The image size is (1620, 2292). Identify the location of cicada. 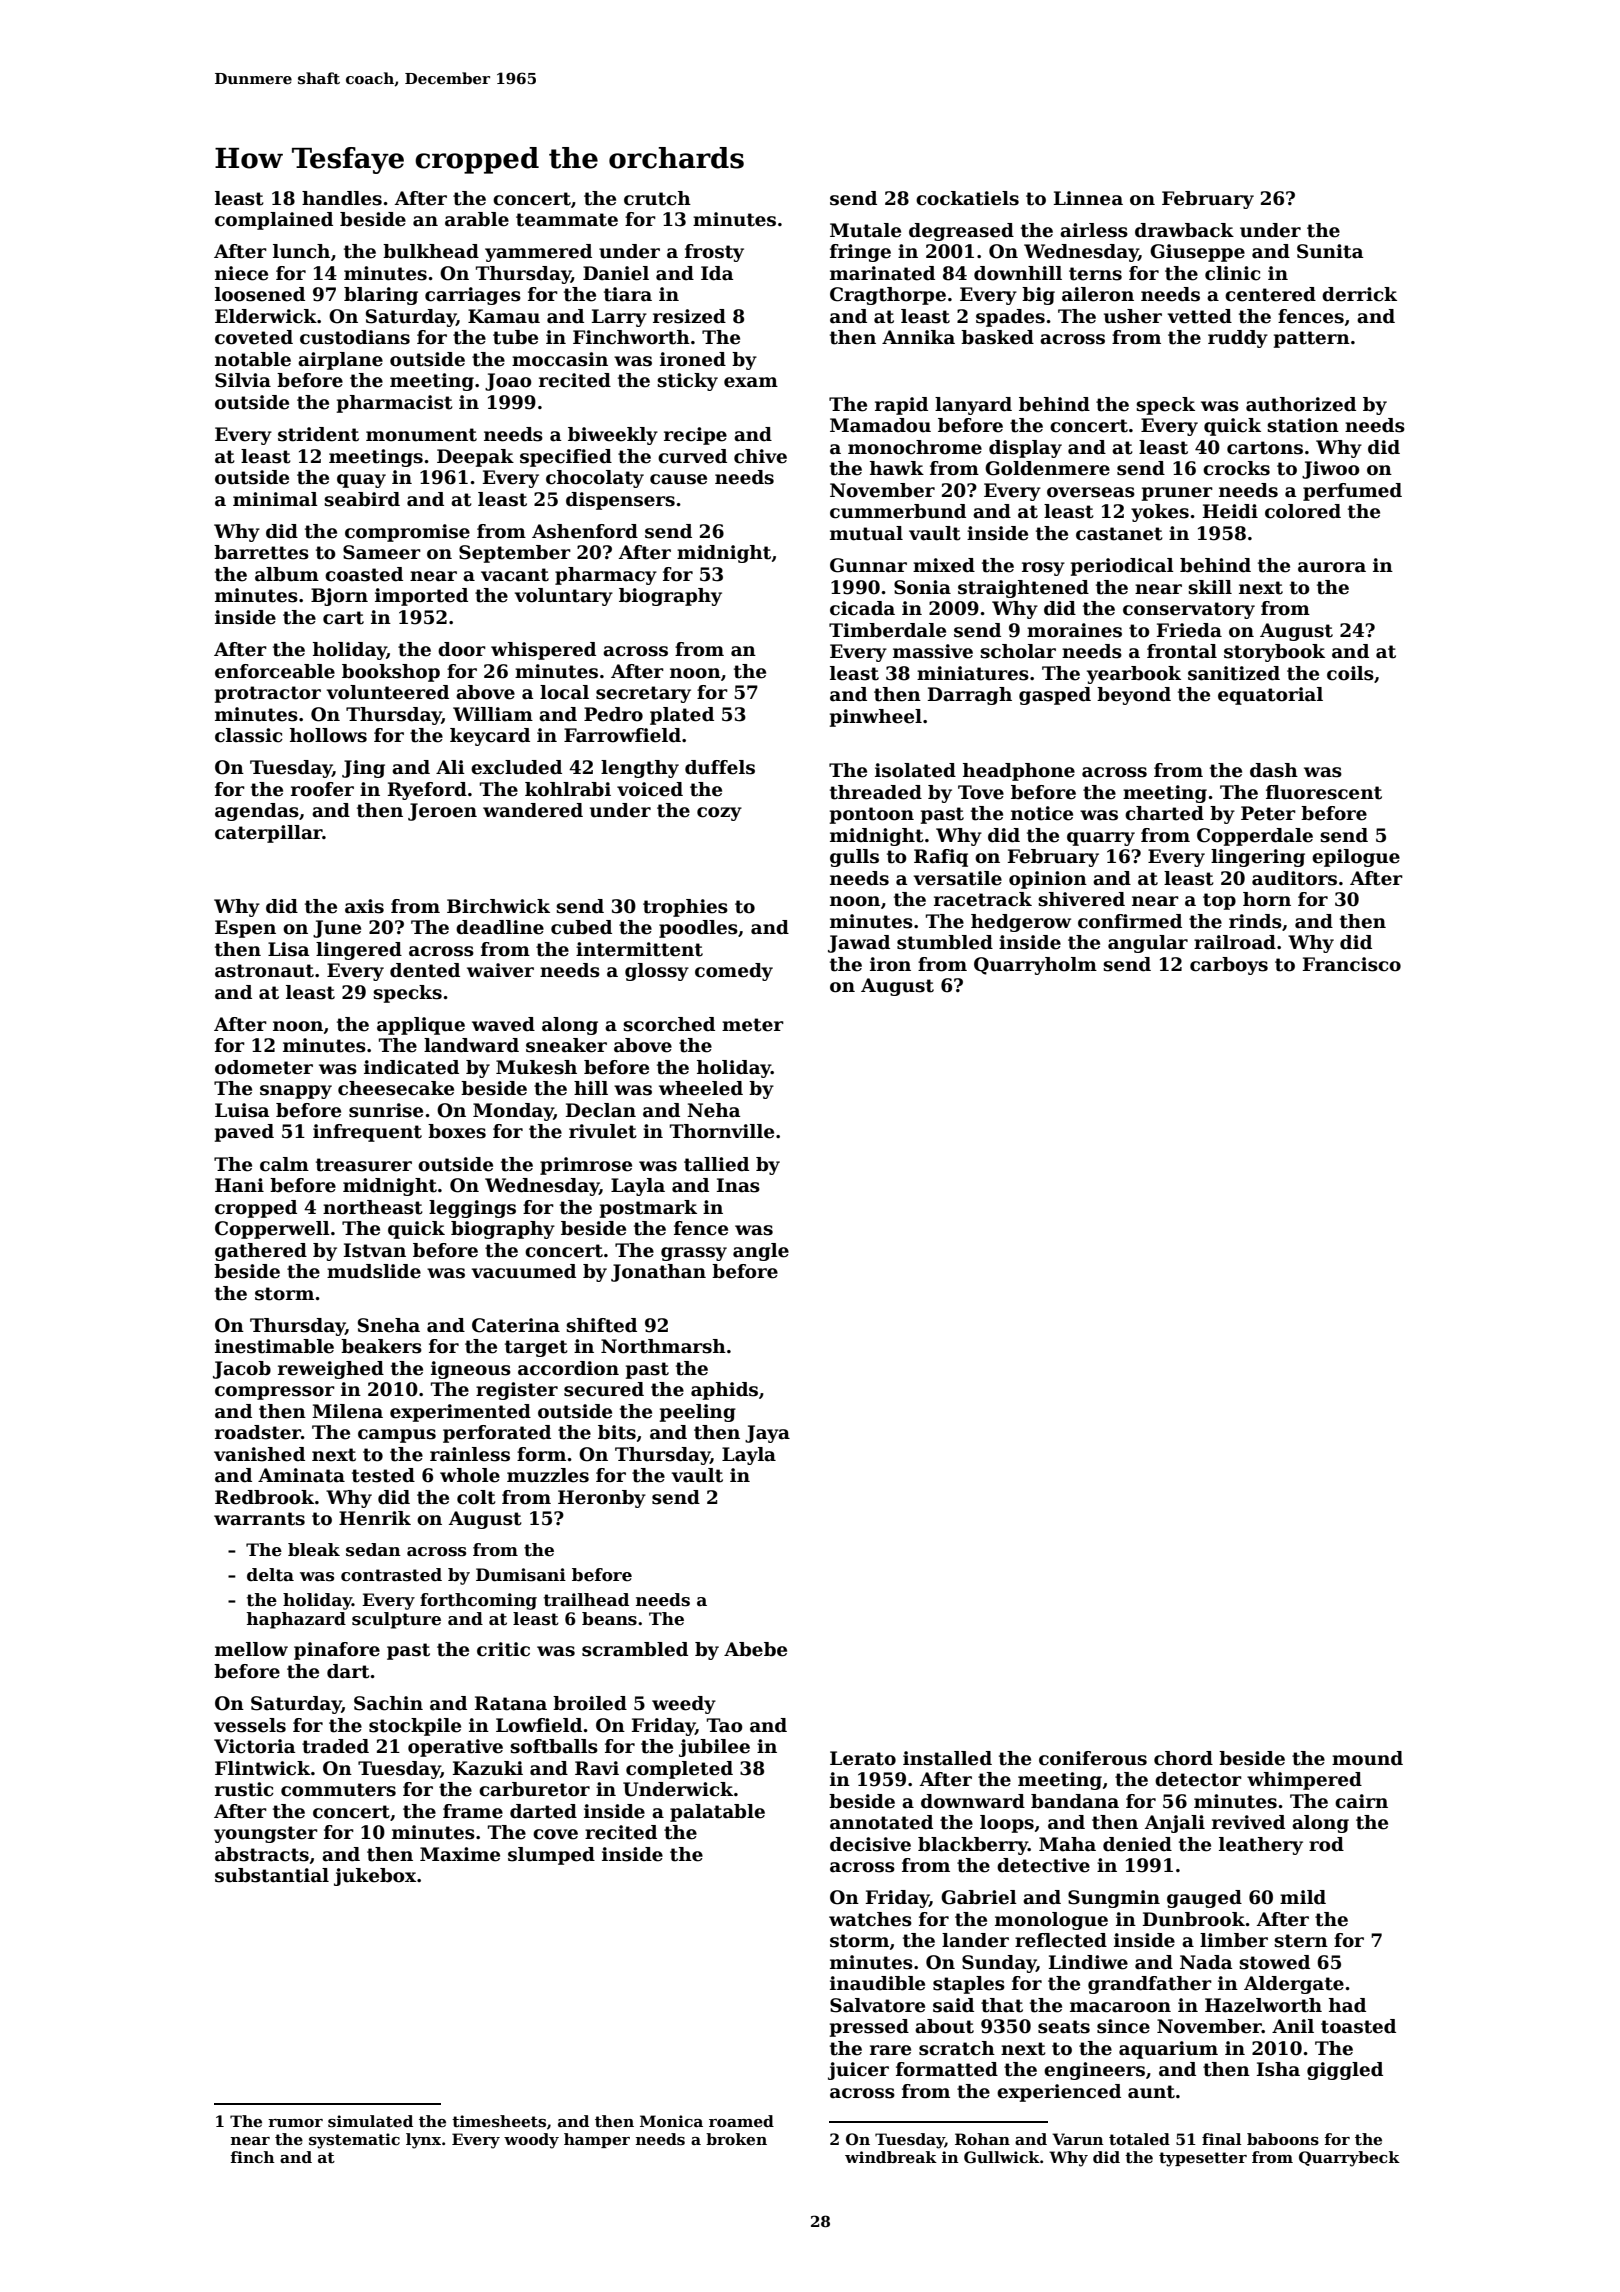
(862, 608).
